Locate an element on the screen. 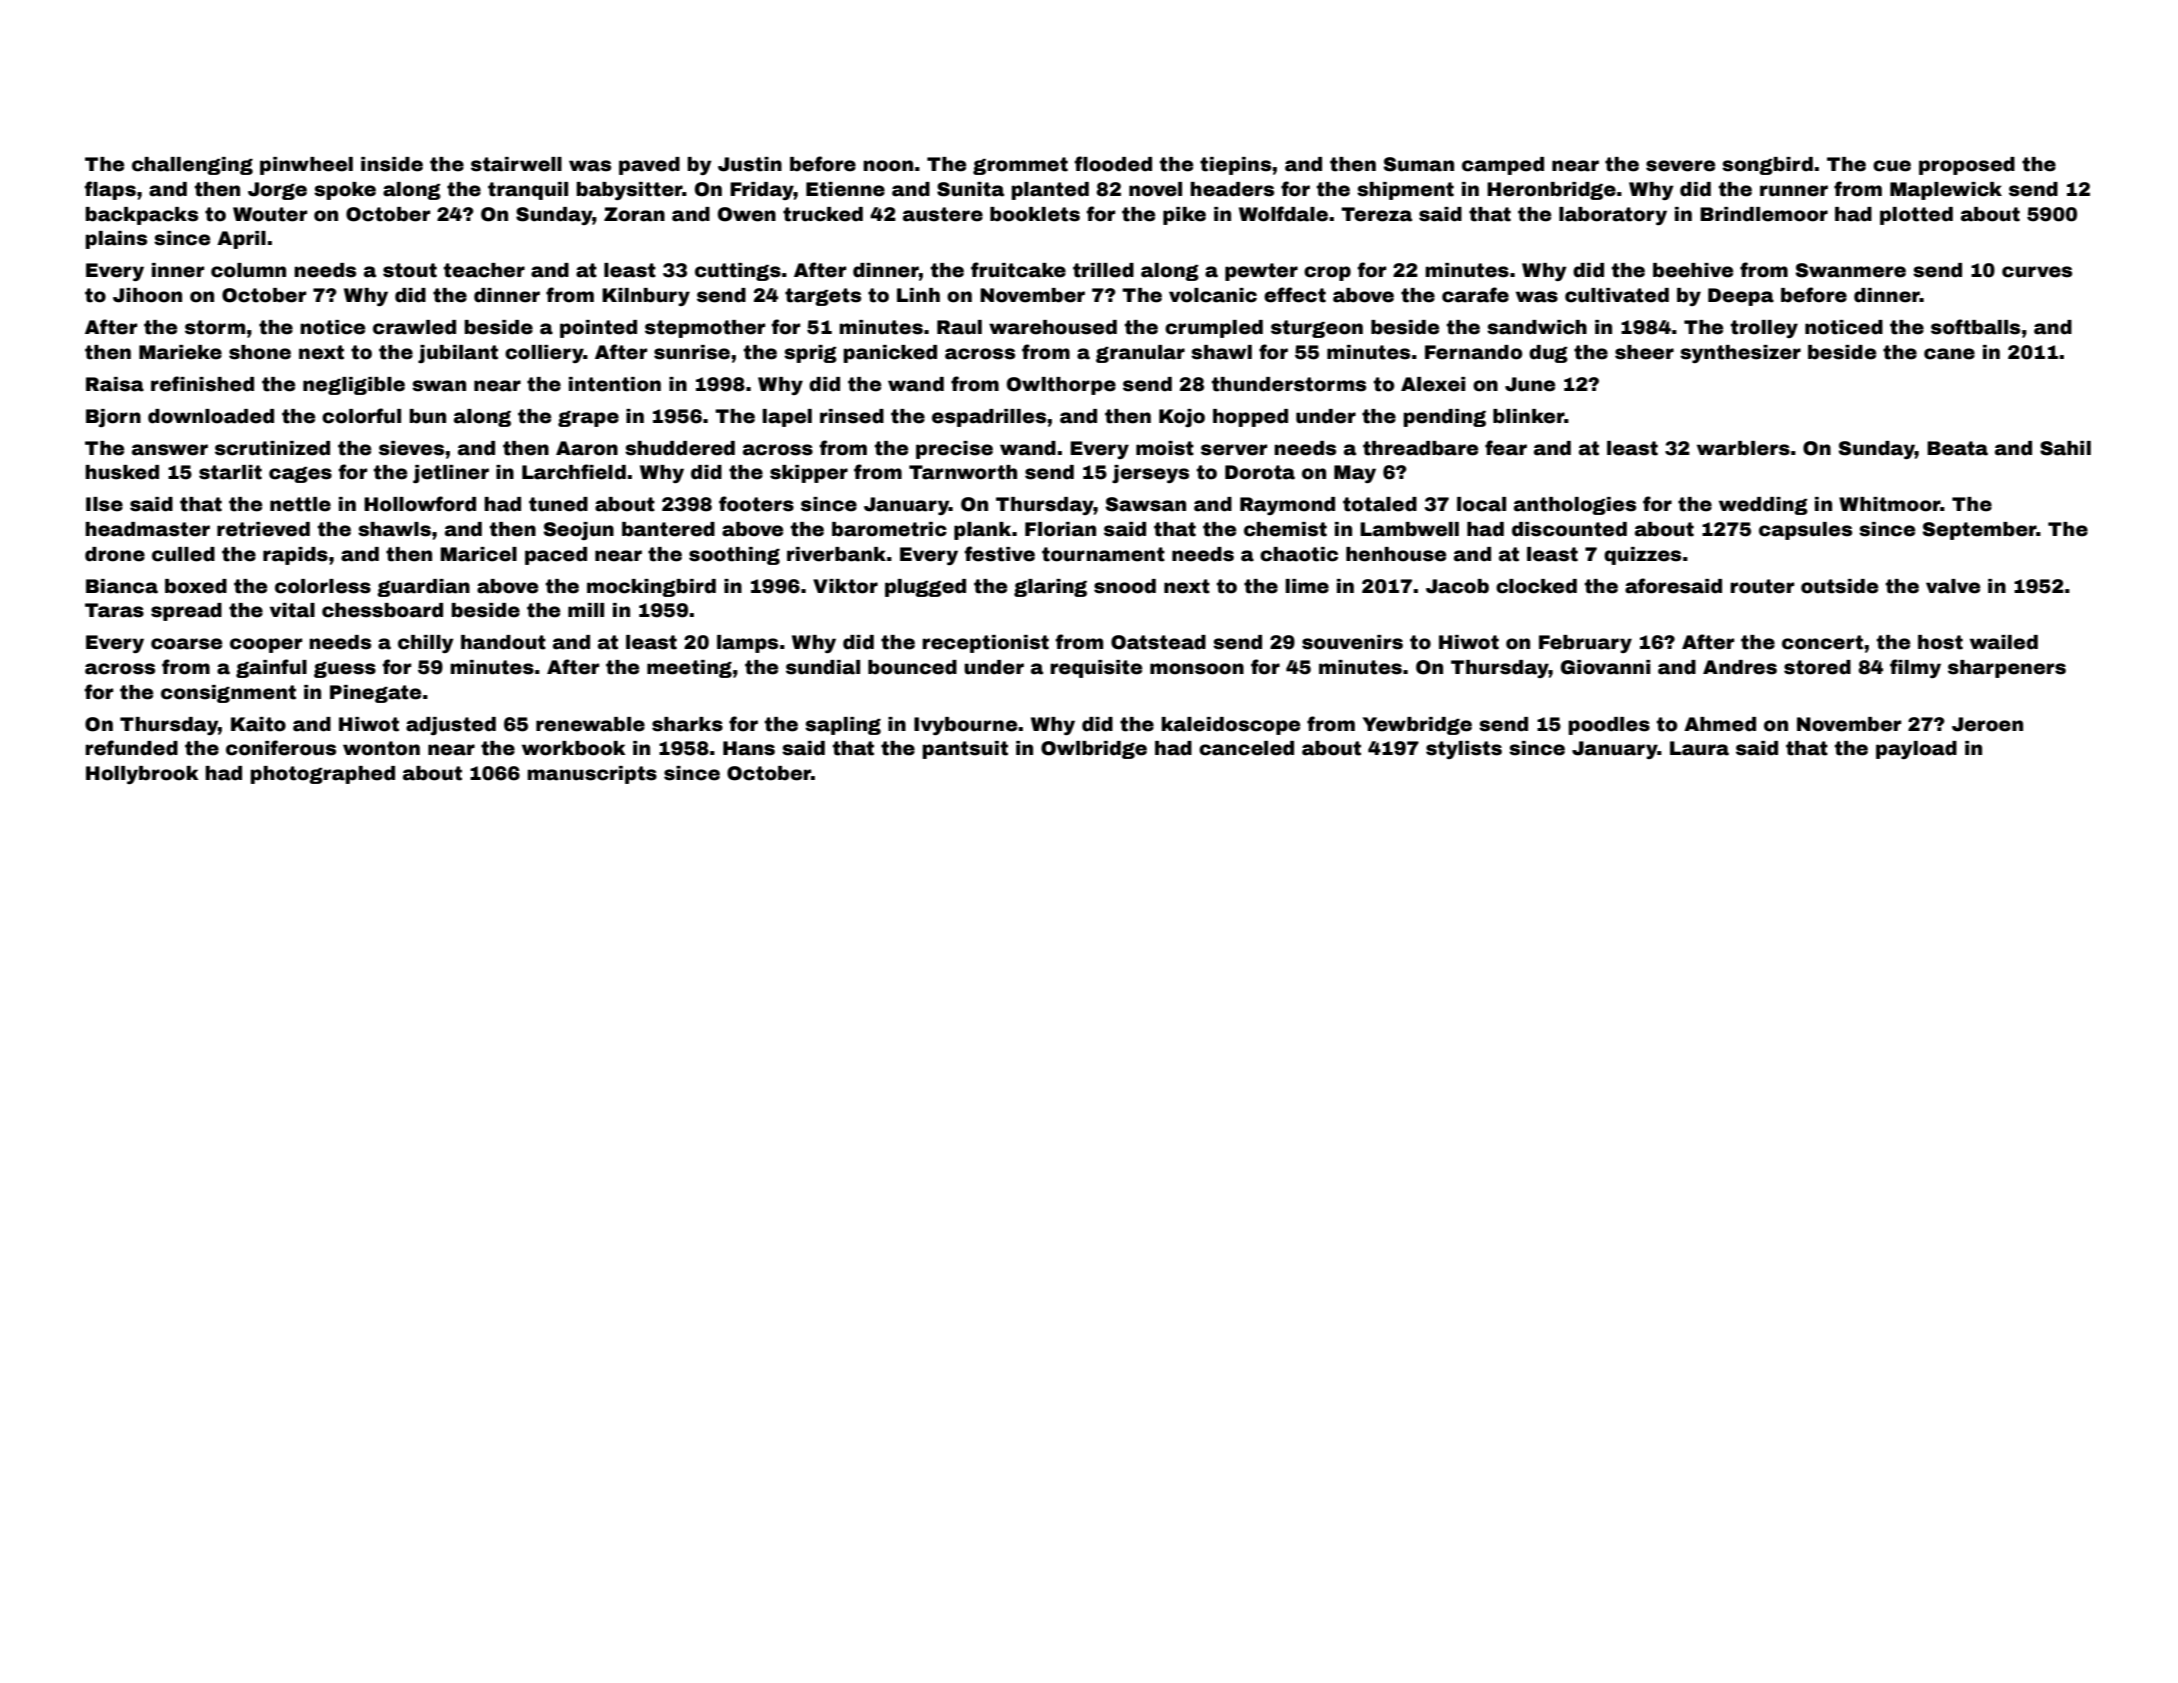 This screenshot has width=2178, height=1683. intention is located at coordinates (615, 384).
